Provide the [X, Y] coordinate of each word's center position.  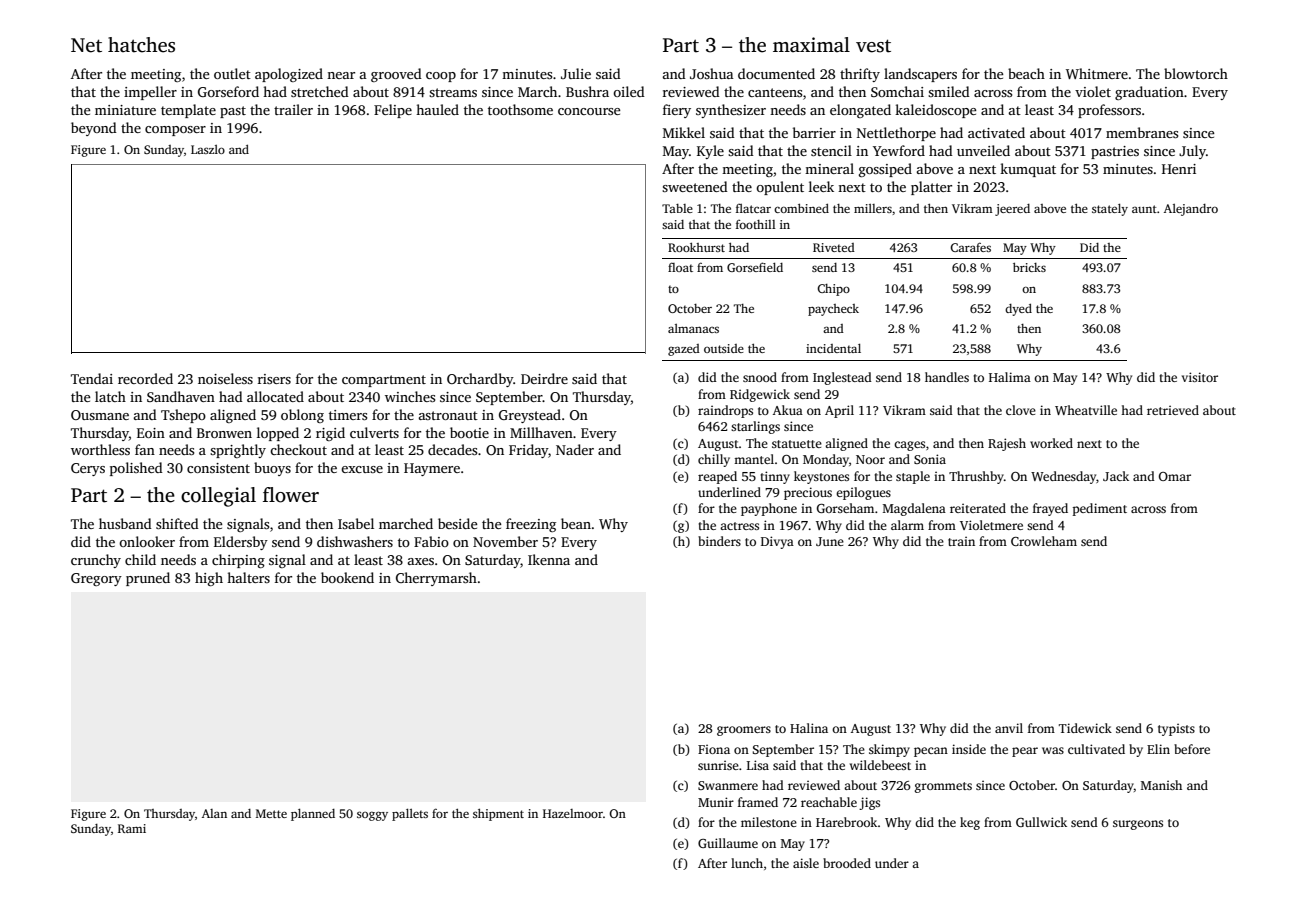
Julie [576, 73]
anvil [1009, 728]
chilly [714, 460]
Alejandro [1191, 210]
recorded [145, 378]
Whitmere [1097, 73]
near [341, 75]
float [680, 267]
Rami [132, 828]
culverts [374, 432]
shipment [498, 814]
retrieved [1173, 410]
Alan [214, 813]
